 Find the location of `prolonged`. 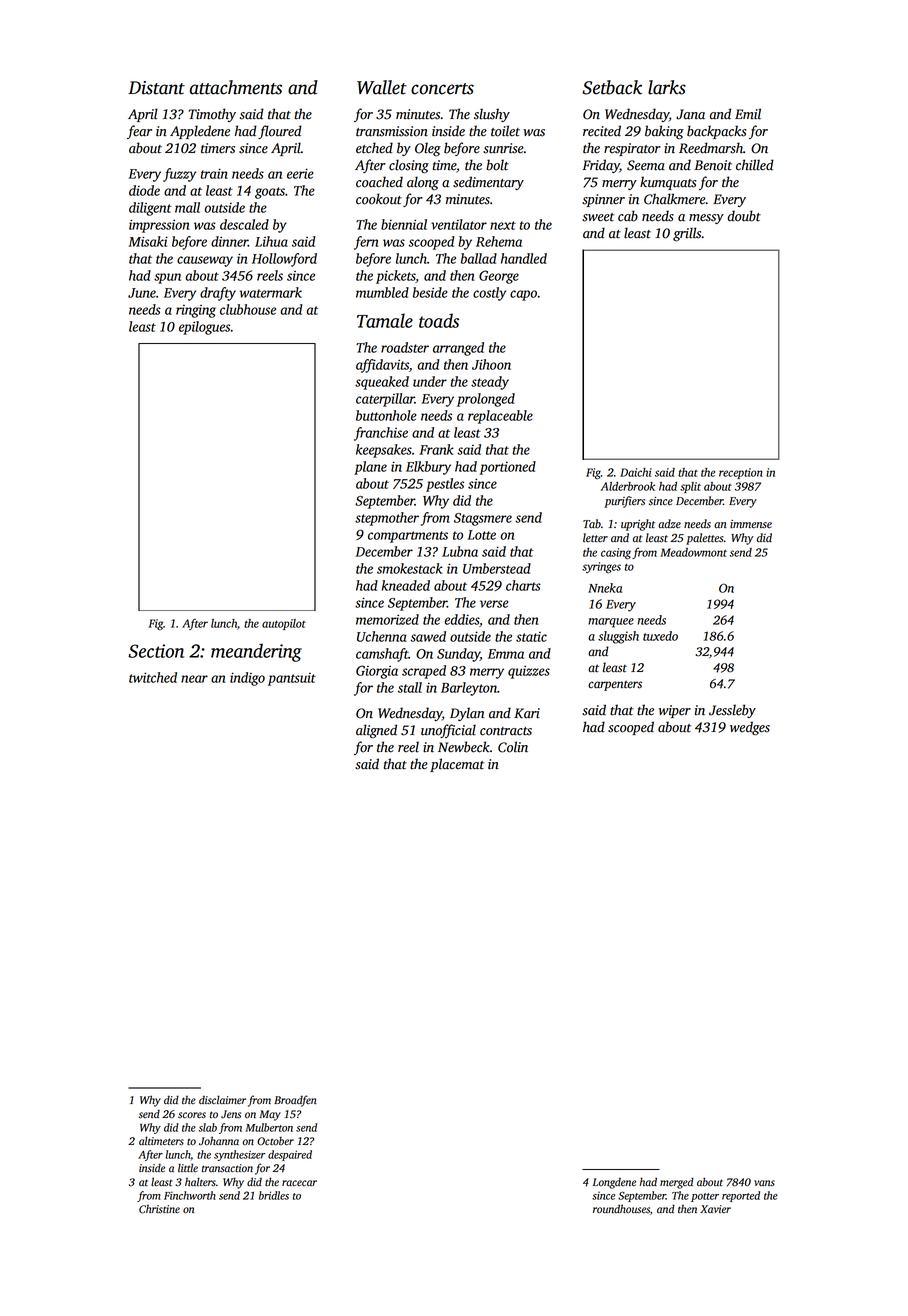

prolonged is located at coordinates (486, 400).
